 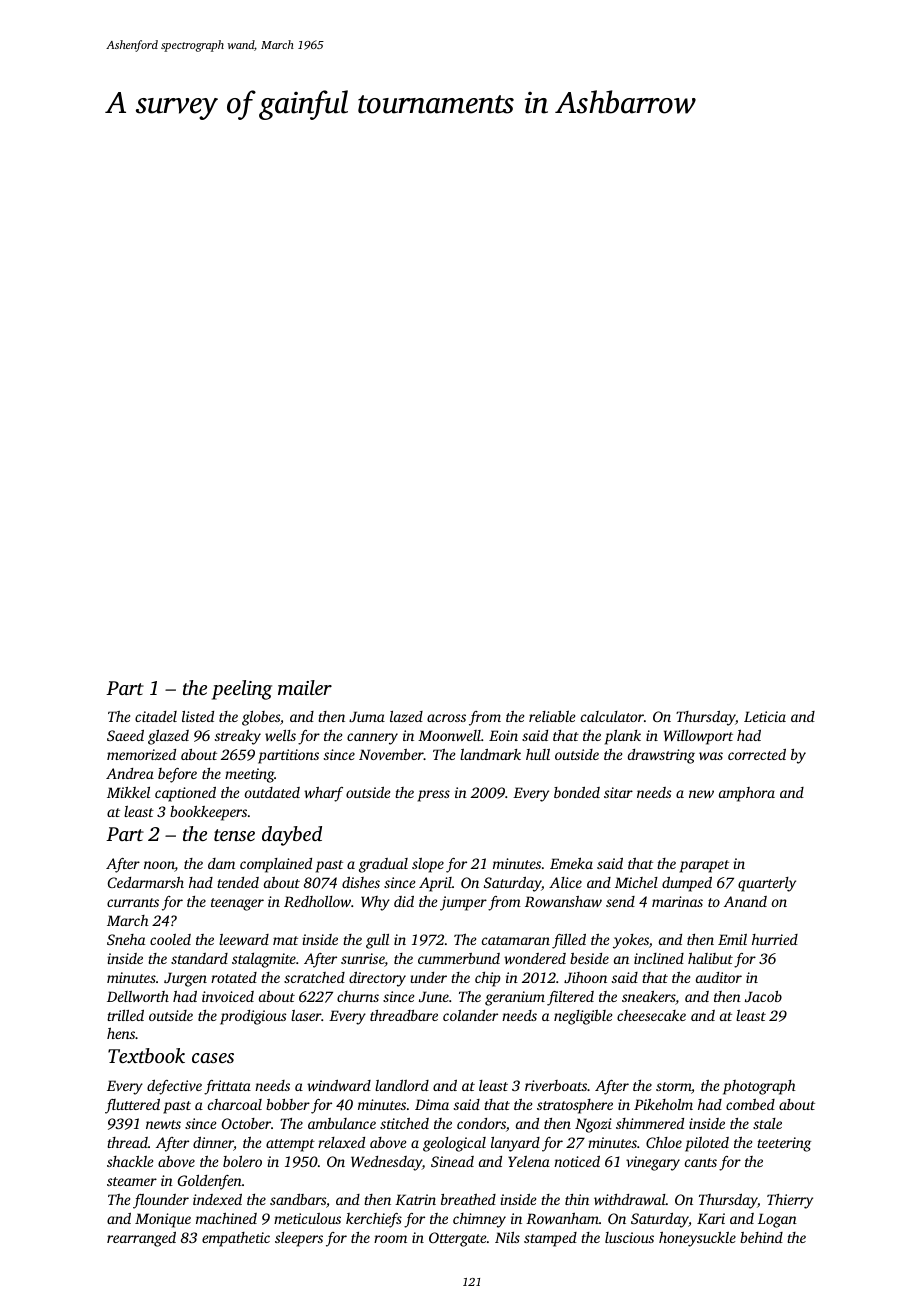 What do you see at coordinates (618, 792) in the document?
I see `sitar` at bounding box center [618, 792].
